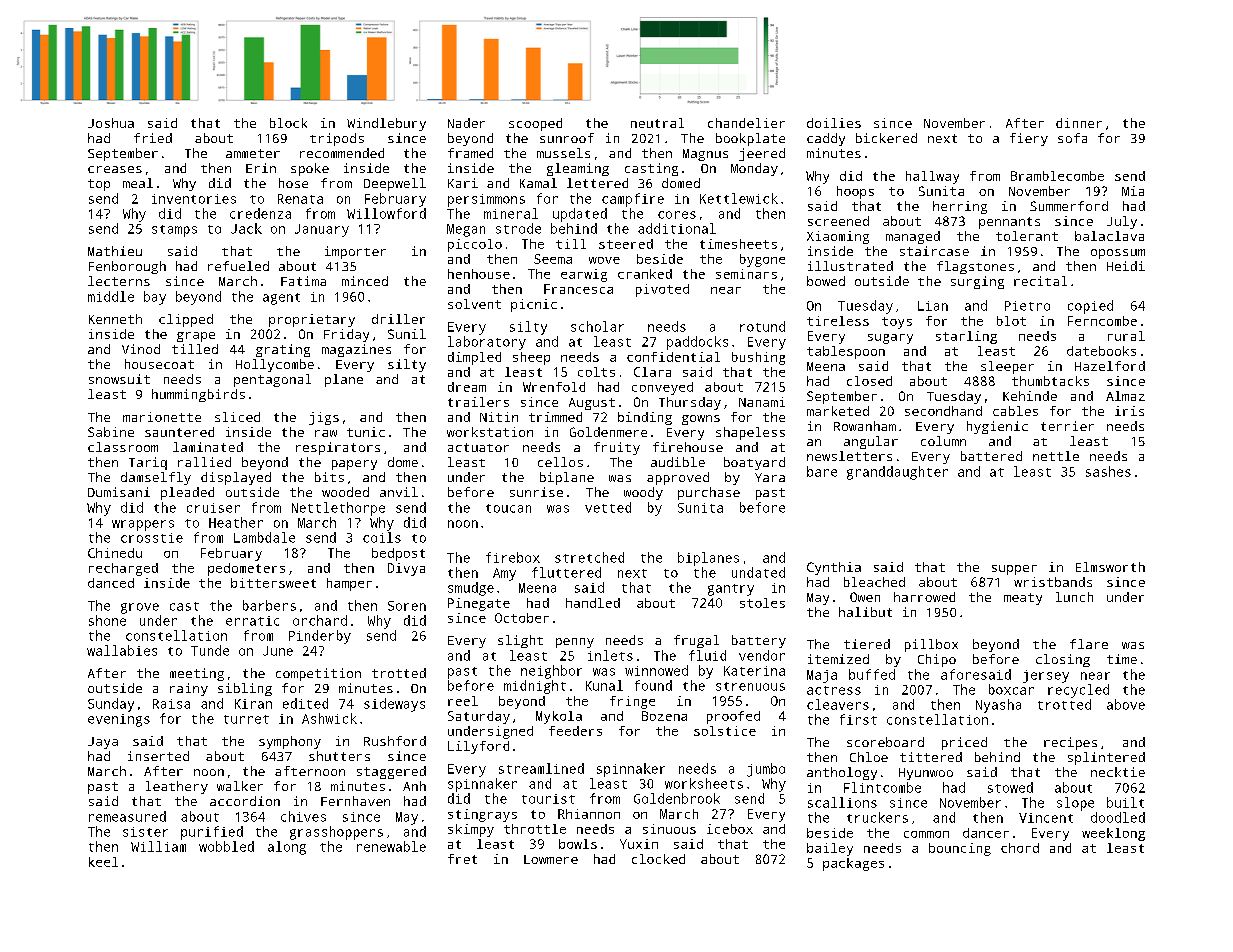 Image resolution: width=1233 pixels, height=952 pixels. What do you see at coordinates (739, 198) in the screenshot?
I see `Kettlewick` at bounding box center [739, 198].
